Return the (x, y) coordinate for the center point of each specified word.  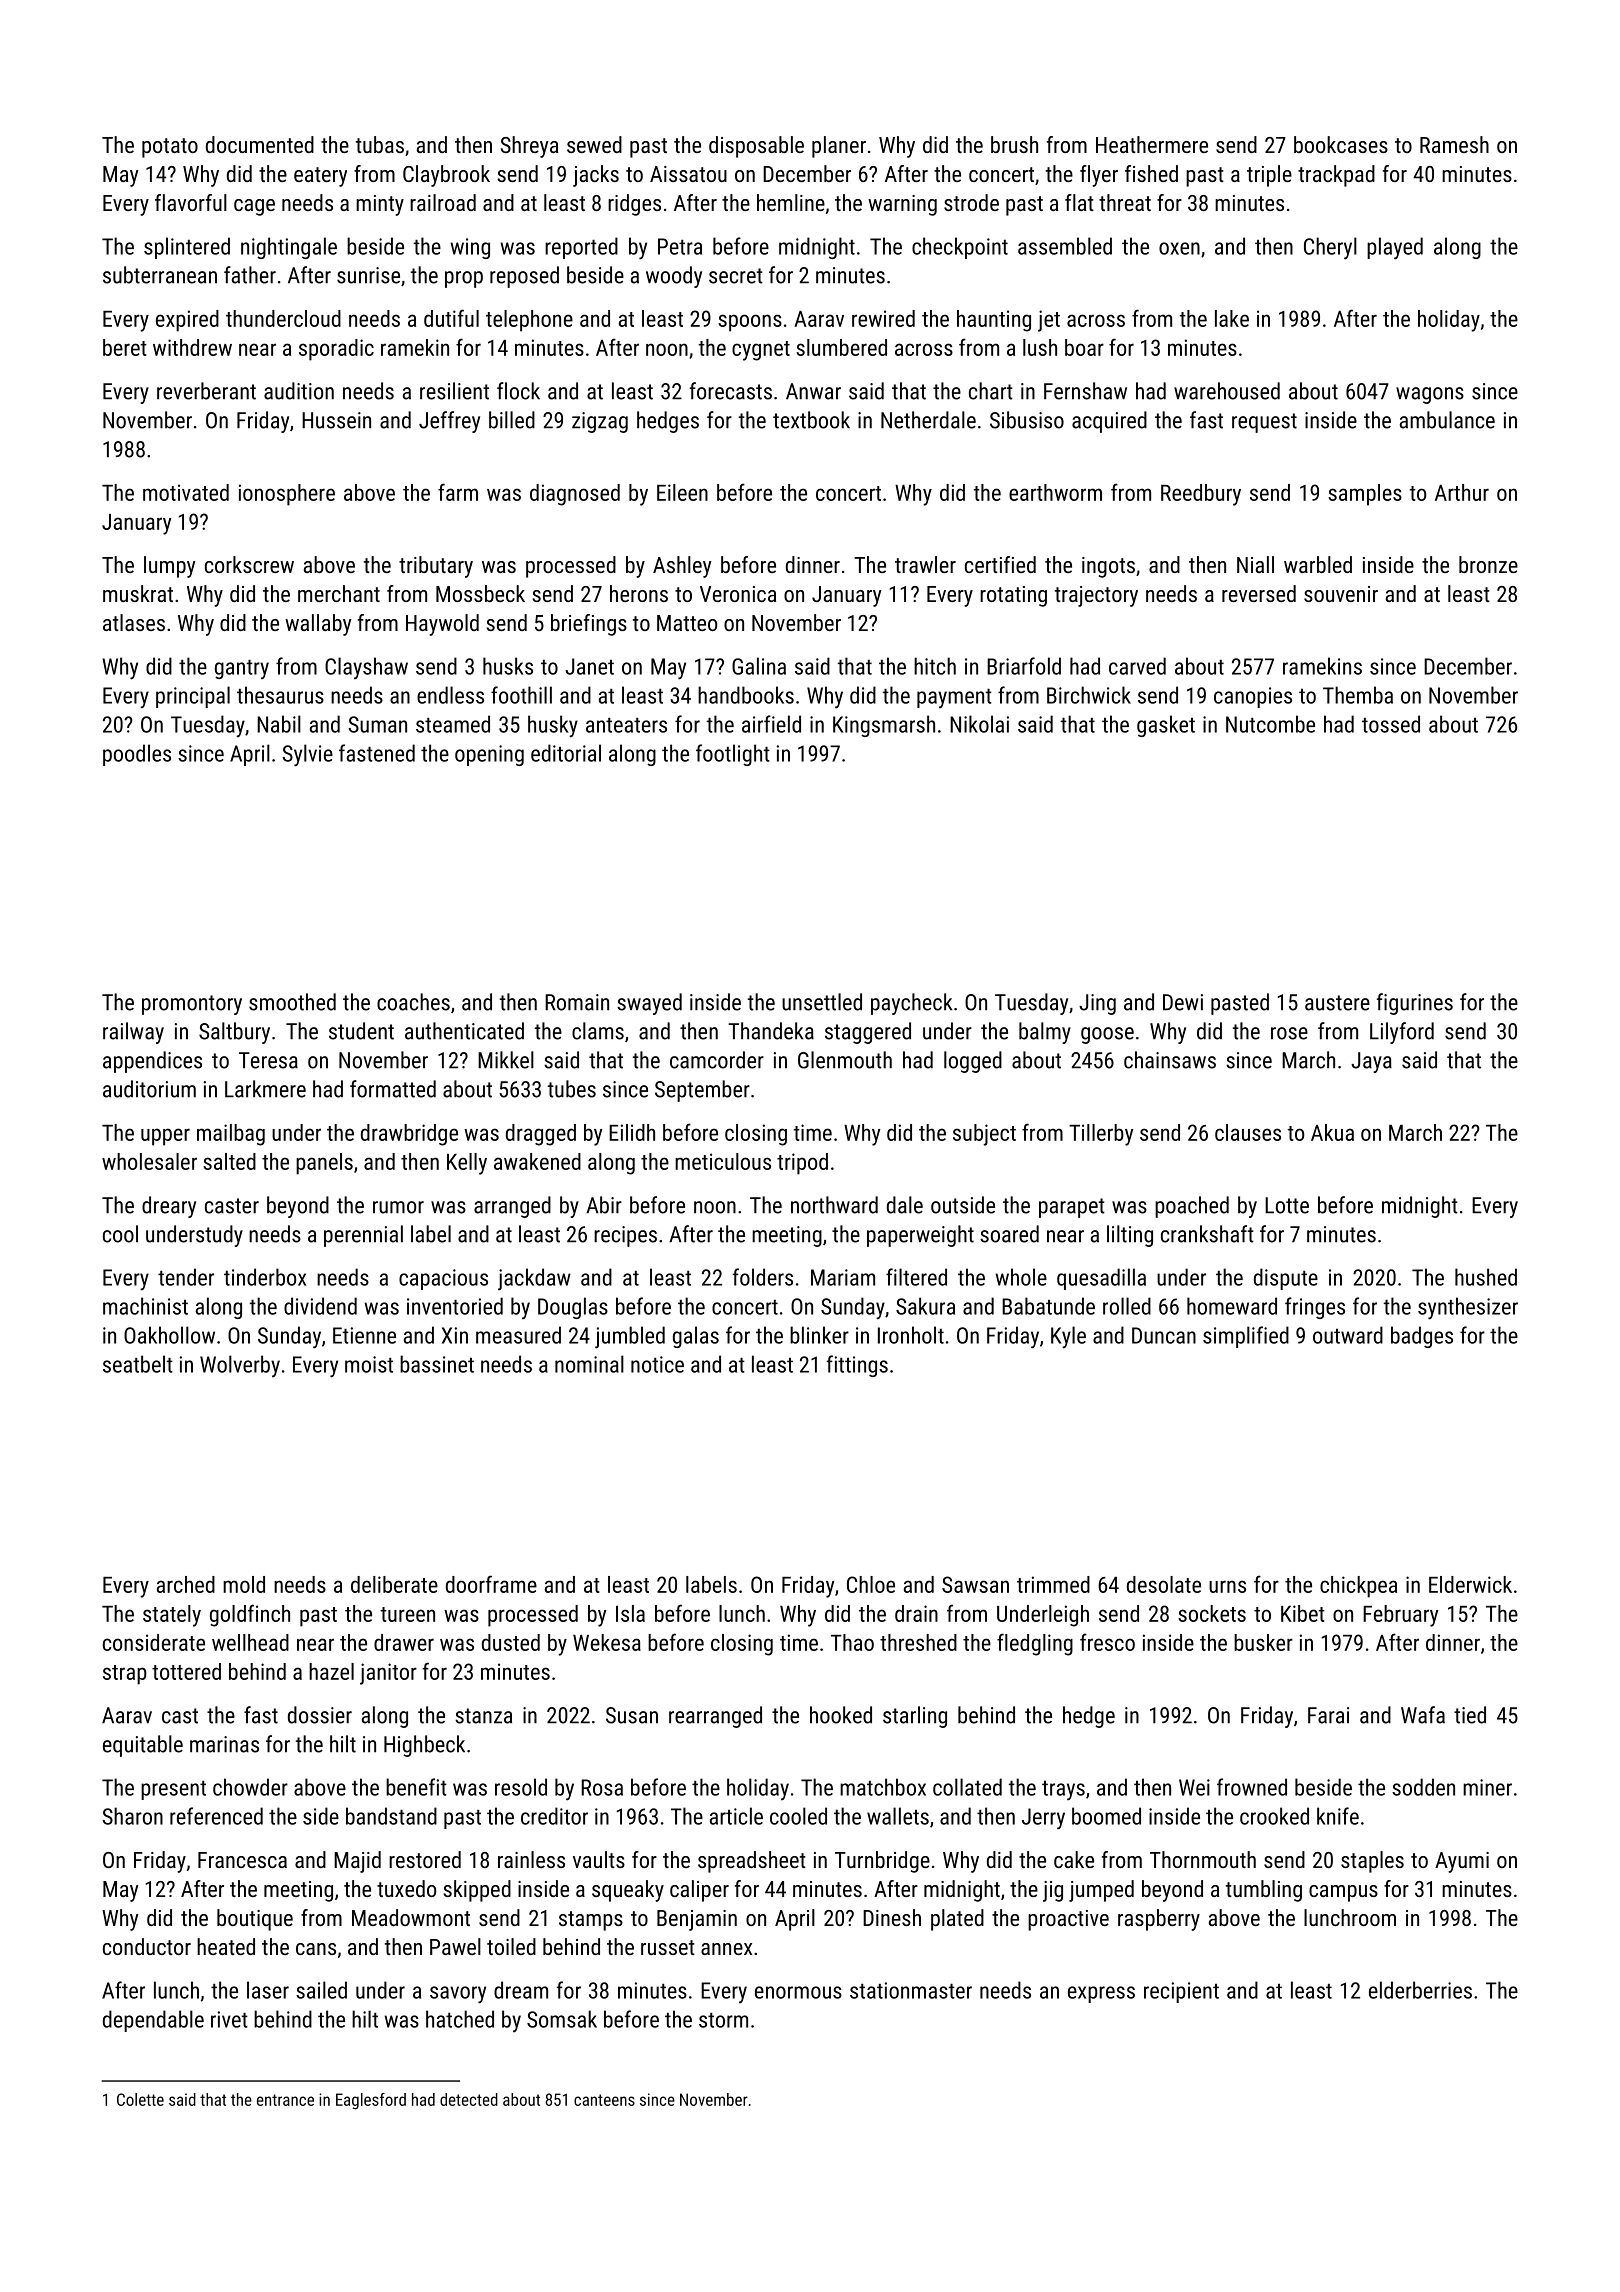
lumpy (169, 567)
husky (553, 726)
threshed (918, 1642)
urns (1227, 1586)
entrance (285, 2100)
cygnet (761, 351)
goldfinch (250, 1615)
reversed (1259, 593)
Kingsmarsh (884, 726)
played (1395, 248)
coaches (413, 1002)
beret (125, 347)
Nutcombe (1270, 724)
